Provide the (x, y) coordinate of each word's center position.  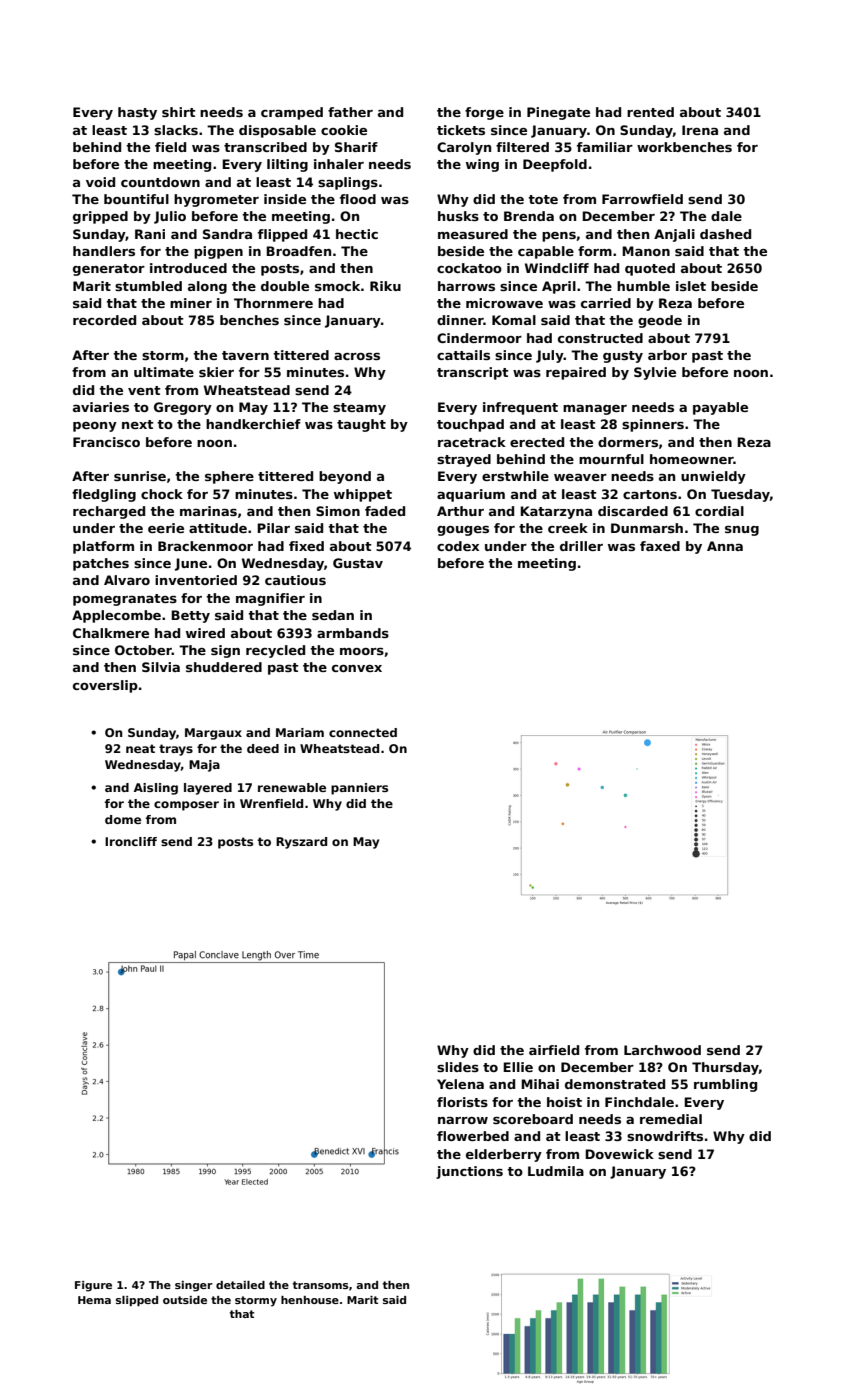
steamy (359, 409)
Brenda (529, 216)
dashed (725, 234)
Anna (725, 546)
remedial (671, 1119)
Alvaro (127, 580)
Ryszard (301, 843)
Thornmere (273, 303)
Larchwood (662, 1050)
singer (194, 1286)
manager (595, 410)
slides (458, 1067)
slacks (176, 130)
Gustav (358, 563)
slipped (137, 1301)
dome (123, 819)
